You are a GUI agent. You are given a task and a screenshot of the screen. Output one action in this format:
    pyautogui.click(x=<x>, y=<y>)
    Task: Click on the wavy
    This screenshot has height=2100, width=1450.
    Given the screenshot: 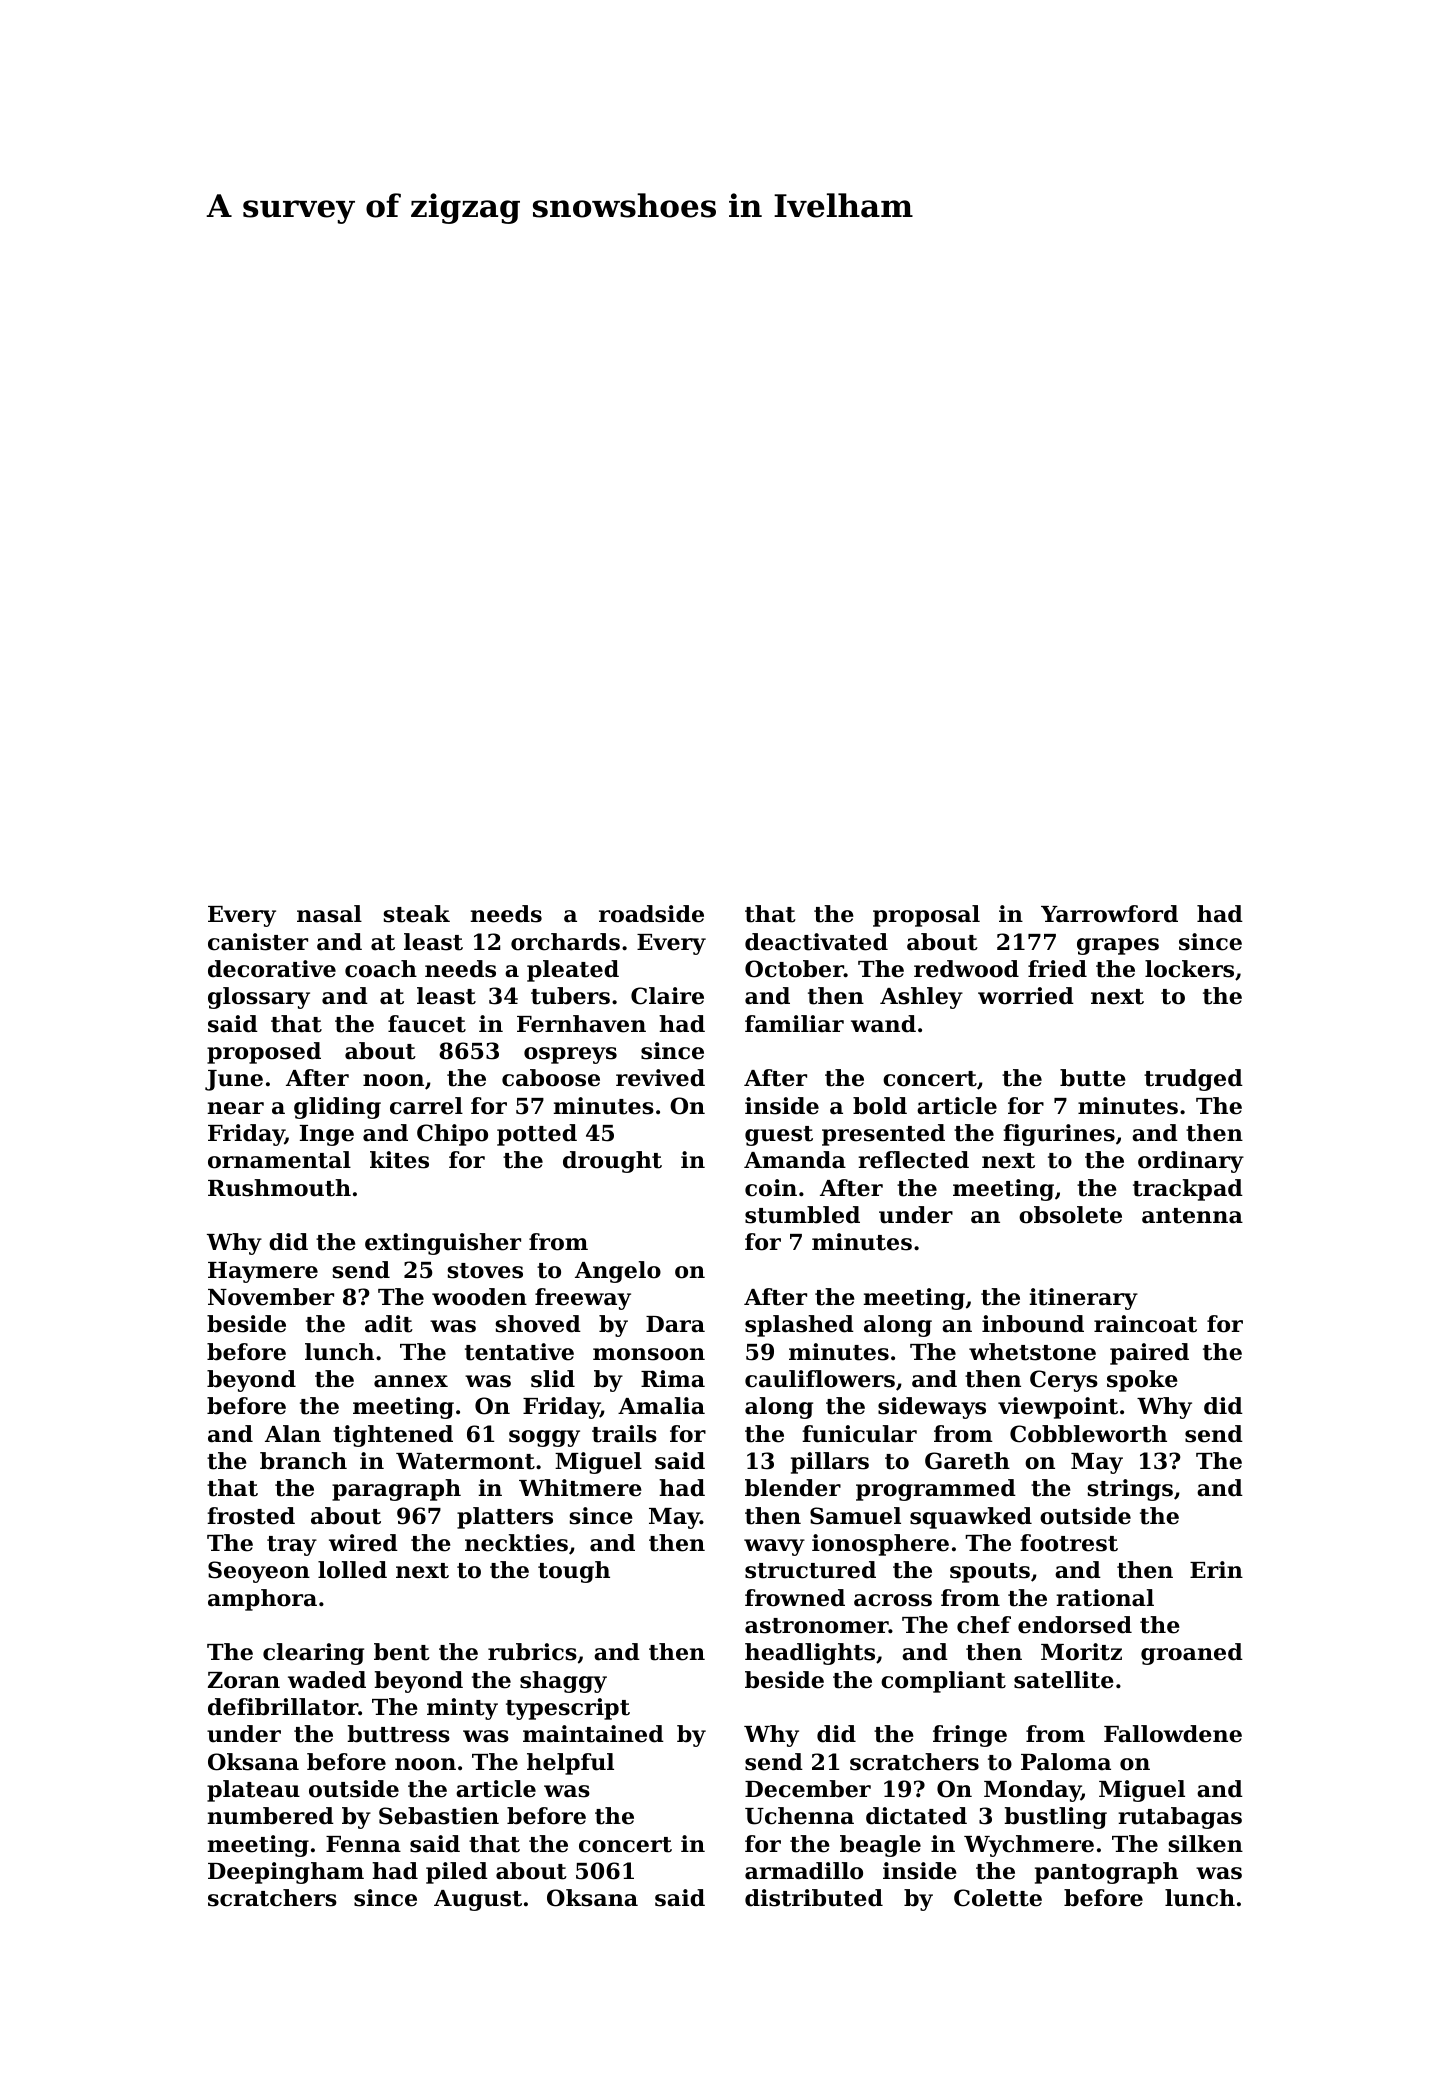 What is the action you would take?
    pyautogui.click(x=774, y=1547)
